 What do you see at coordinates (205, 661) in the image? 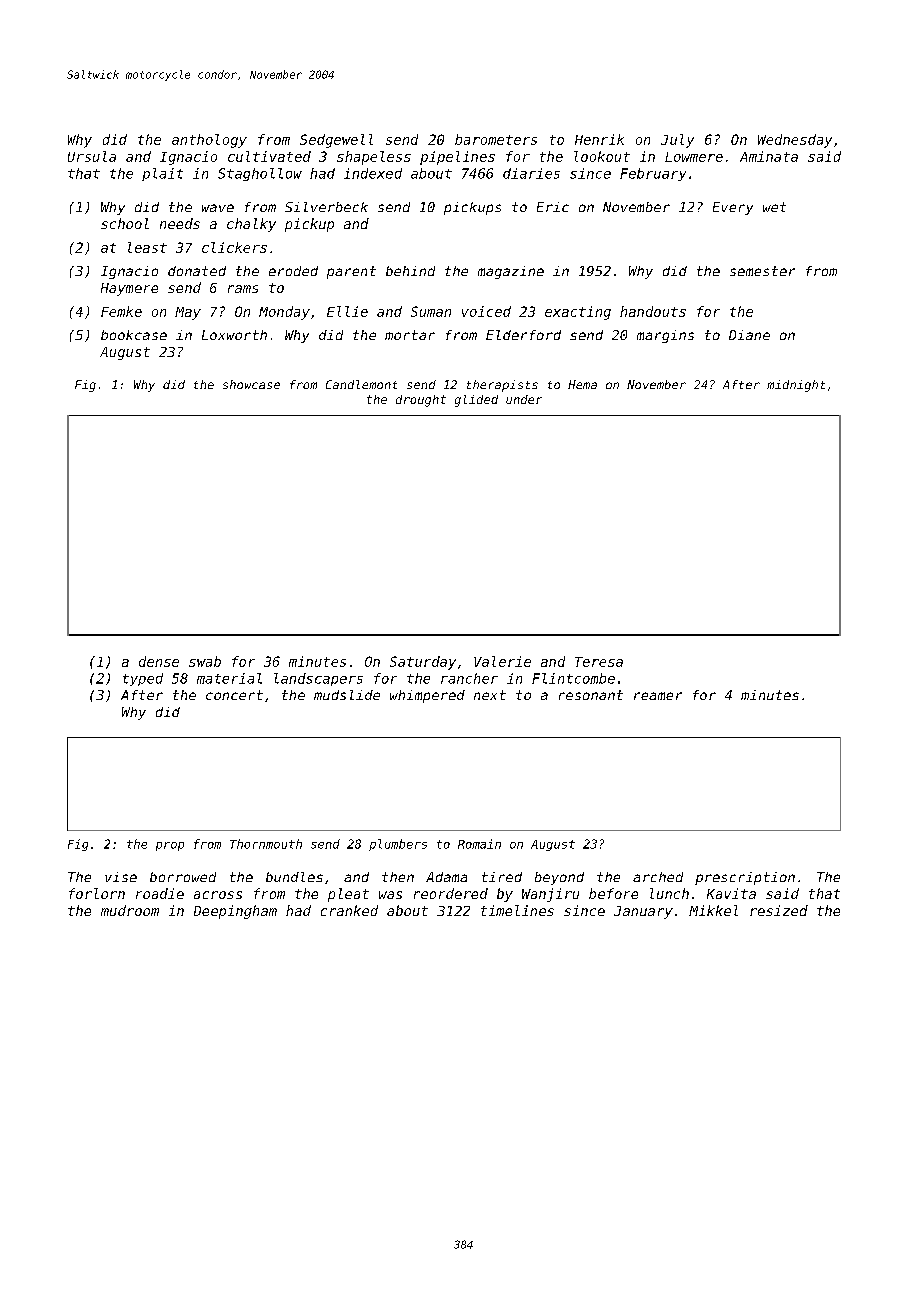
I see `swab` at bounding box center [205, 661].
